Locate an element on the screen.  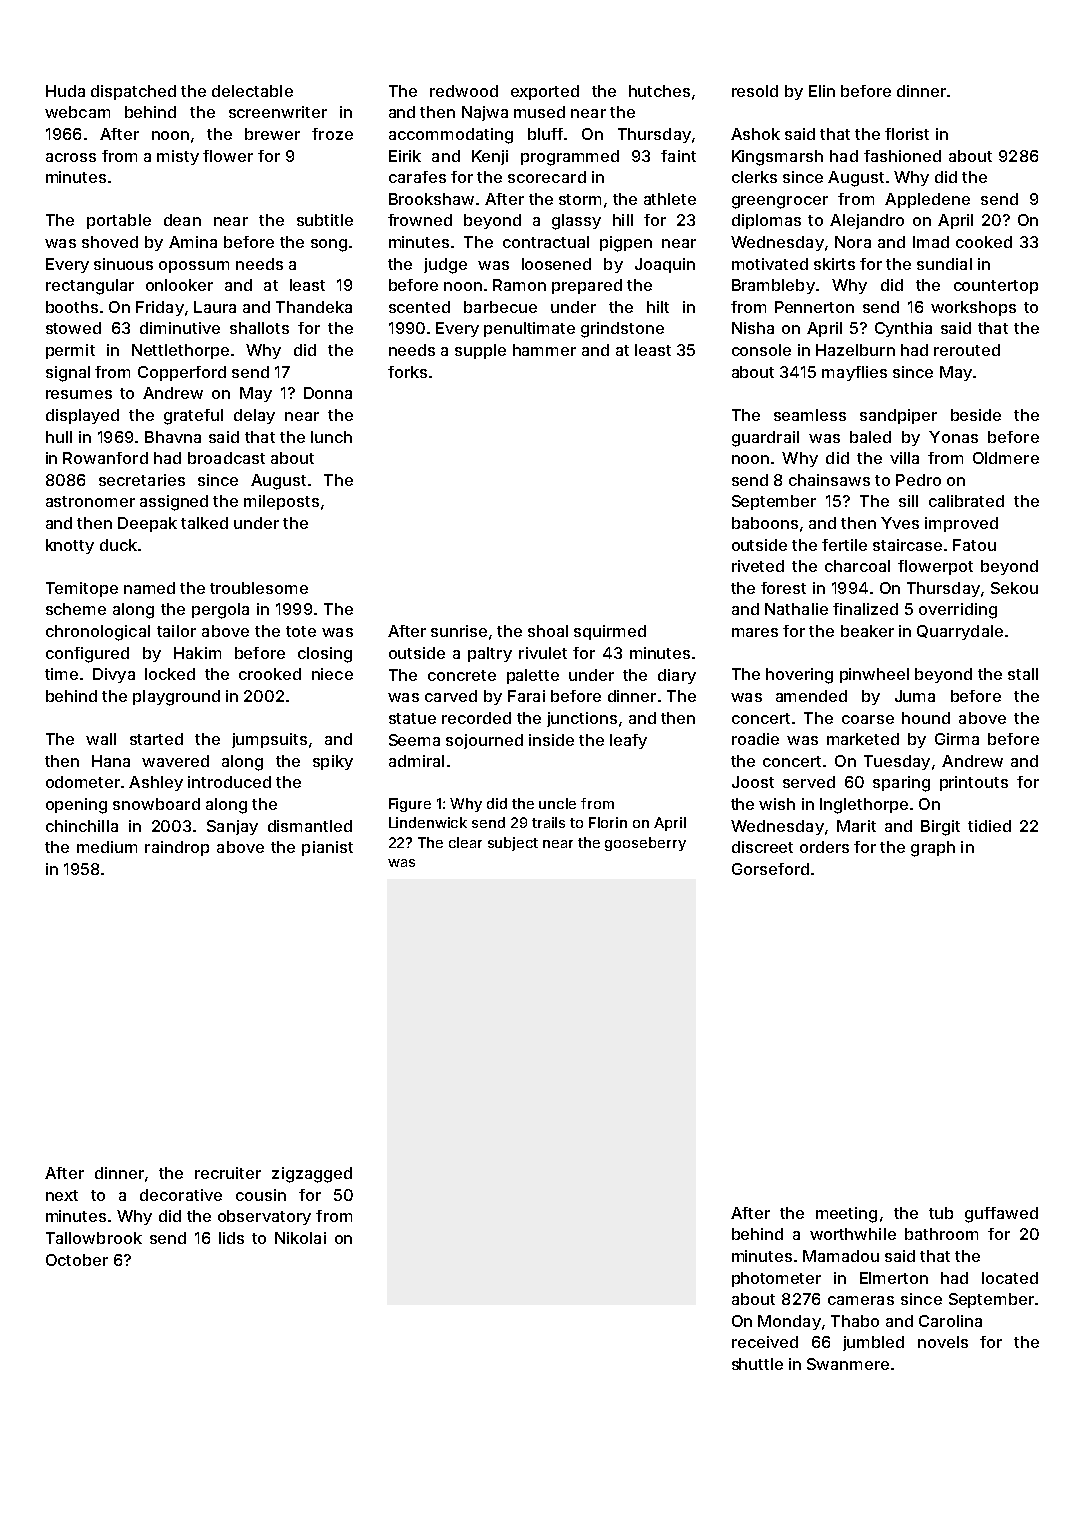
scented is located at coordinates (419, 307).
